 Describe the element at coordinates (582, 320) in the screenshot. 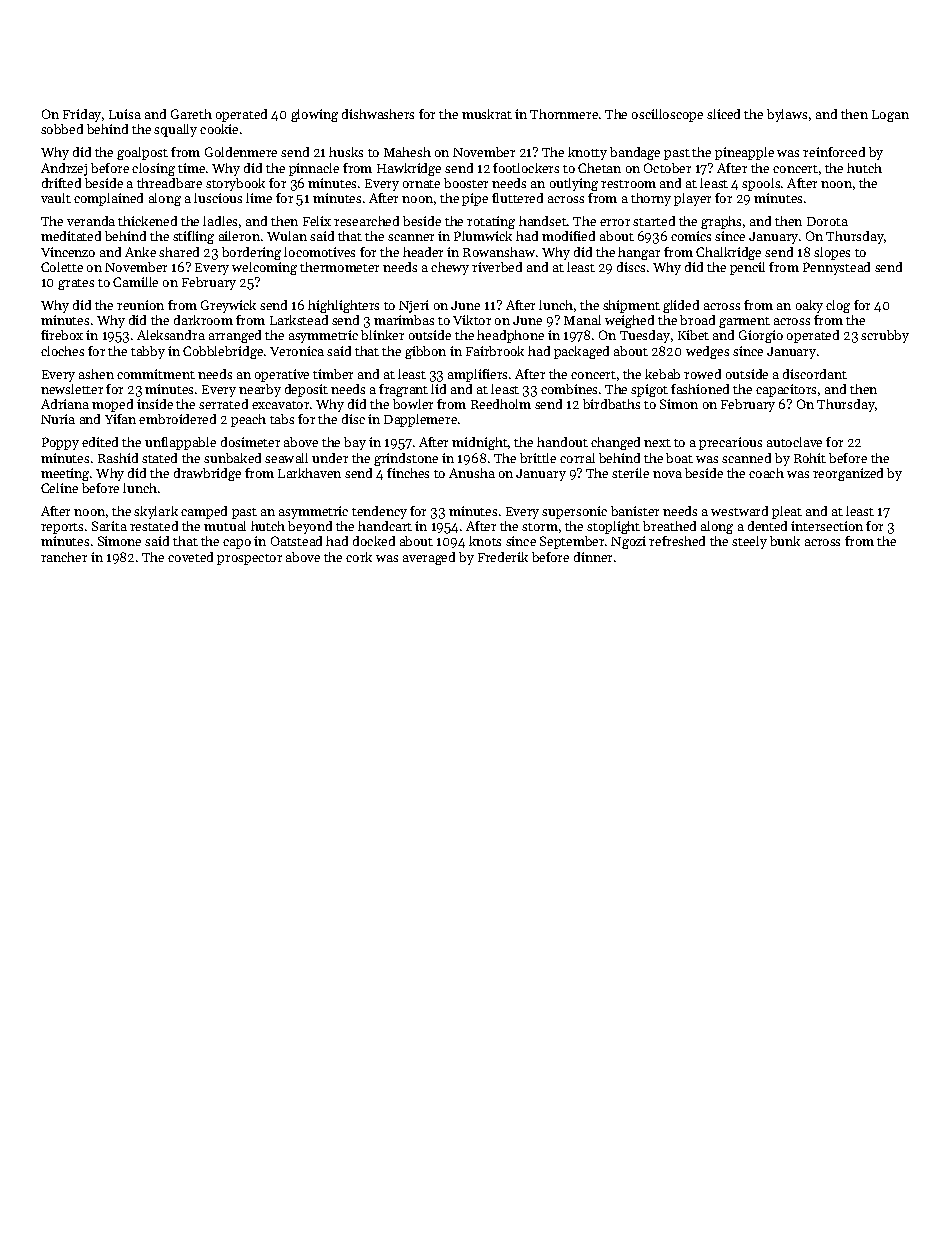

I see `Manal` at that location.
